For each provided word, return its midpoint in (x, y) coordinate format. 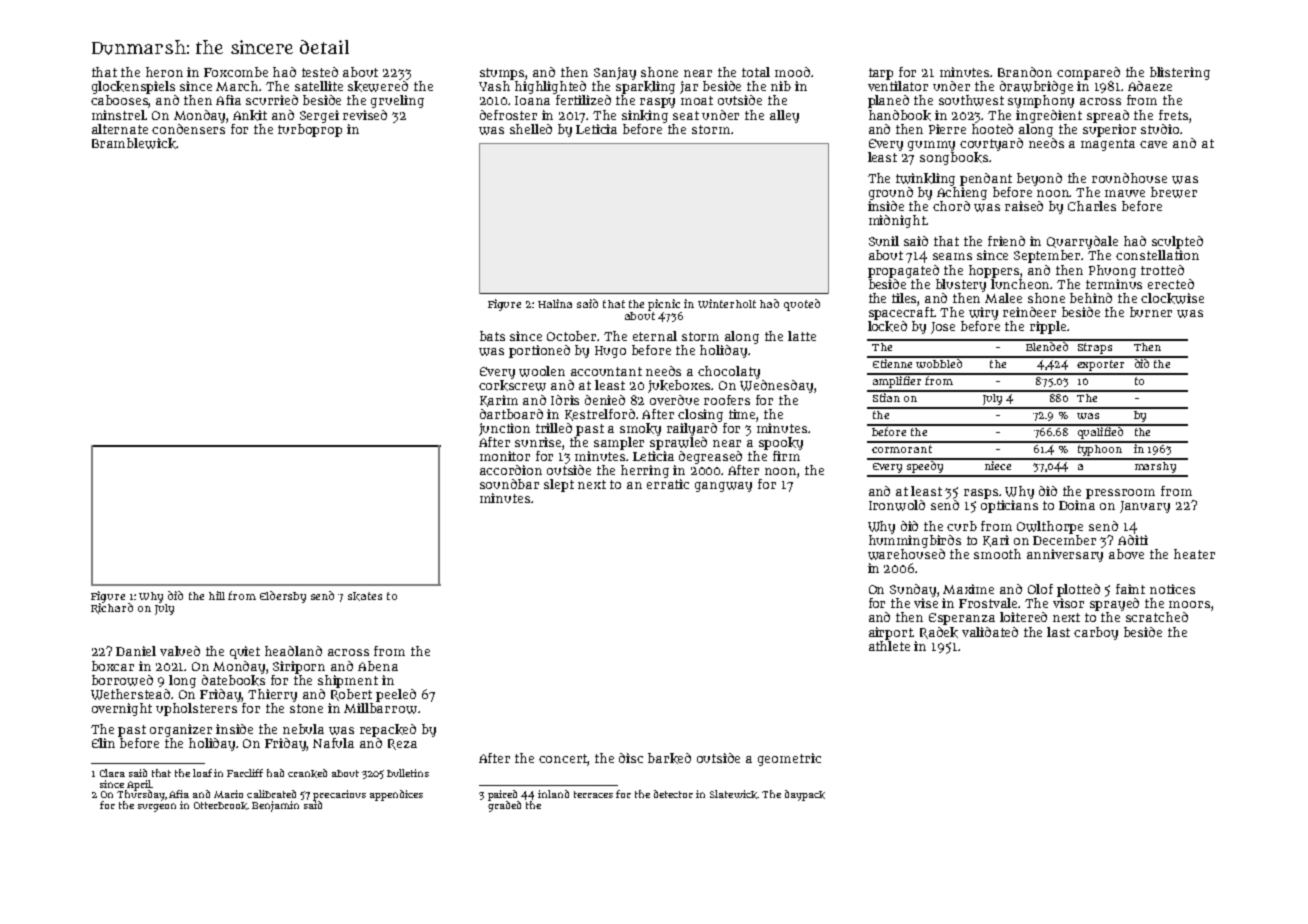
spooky (781, 443)
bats (492, 336)
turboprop (310, 130)
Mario (228, 794)
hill (217, 595)
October (572, 336)
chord (951, 206)
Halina (555, 303)
